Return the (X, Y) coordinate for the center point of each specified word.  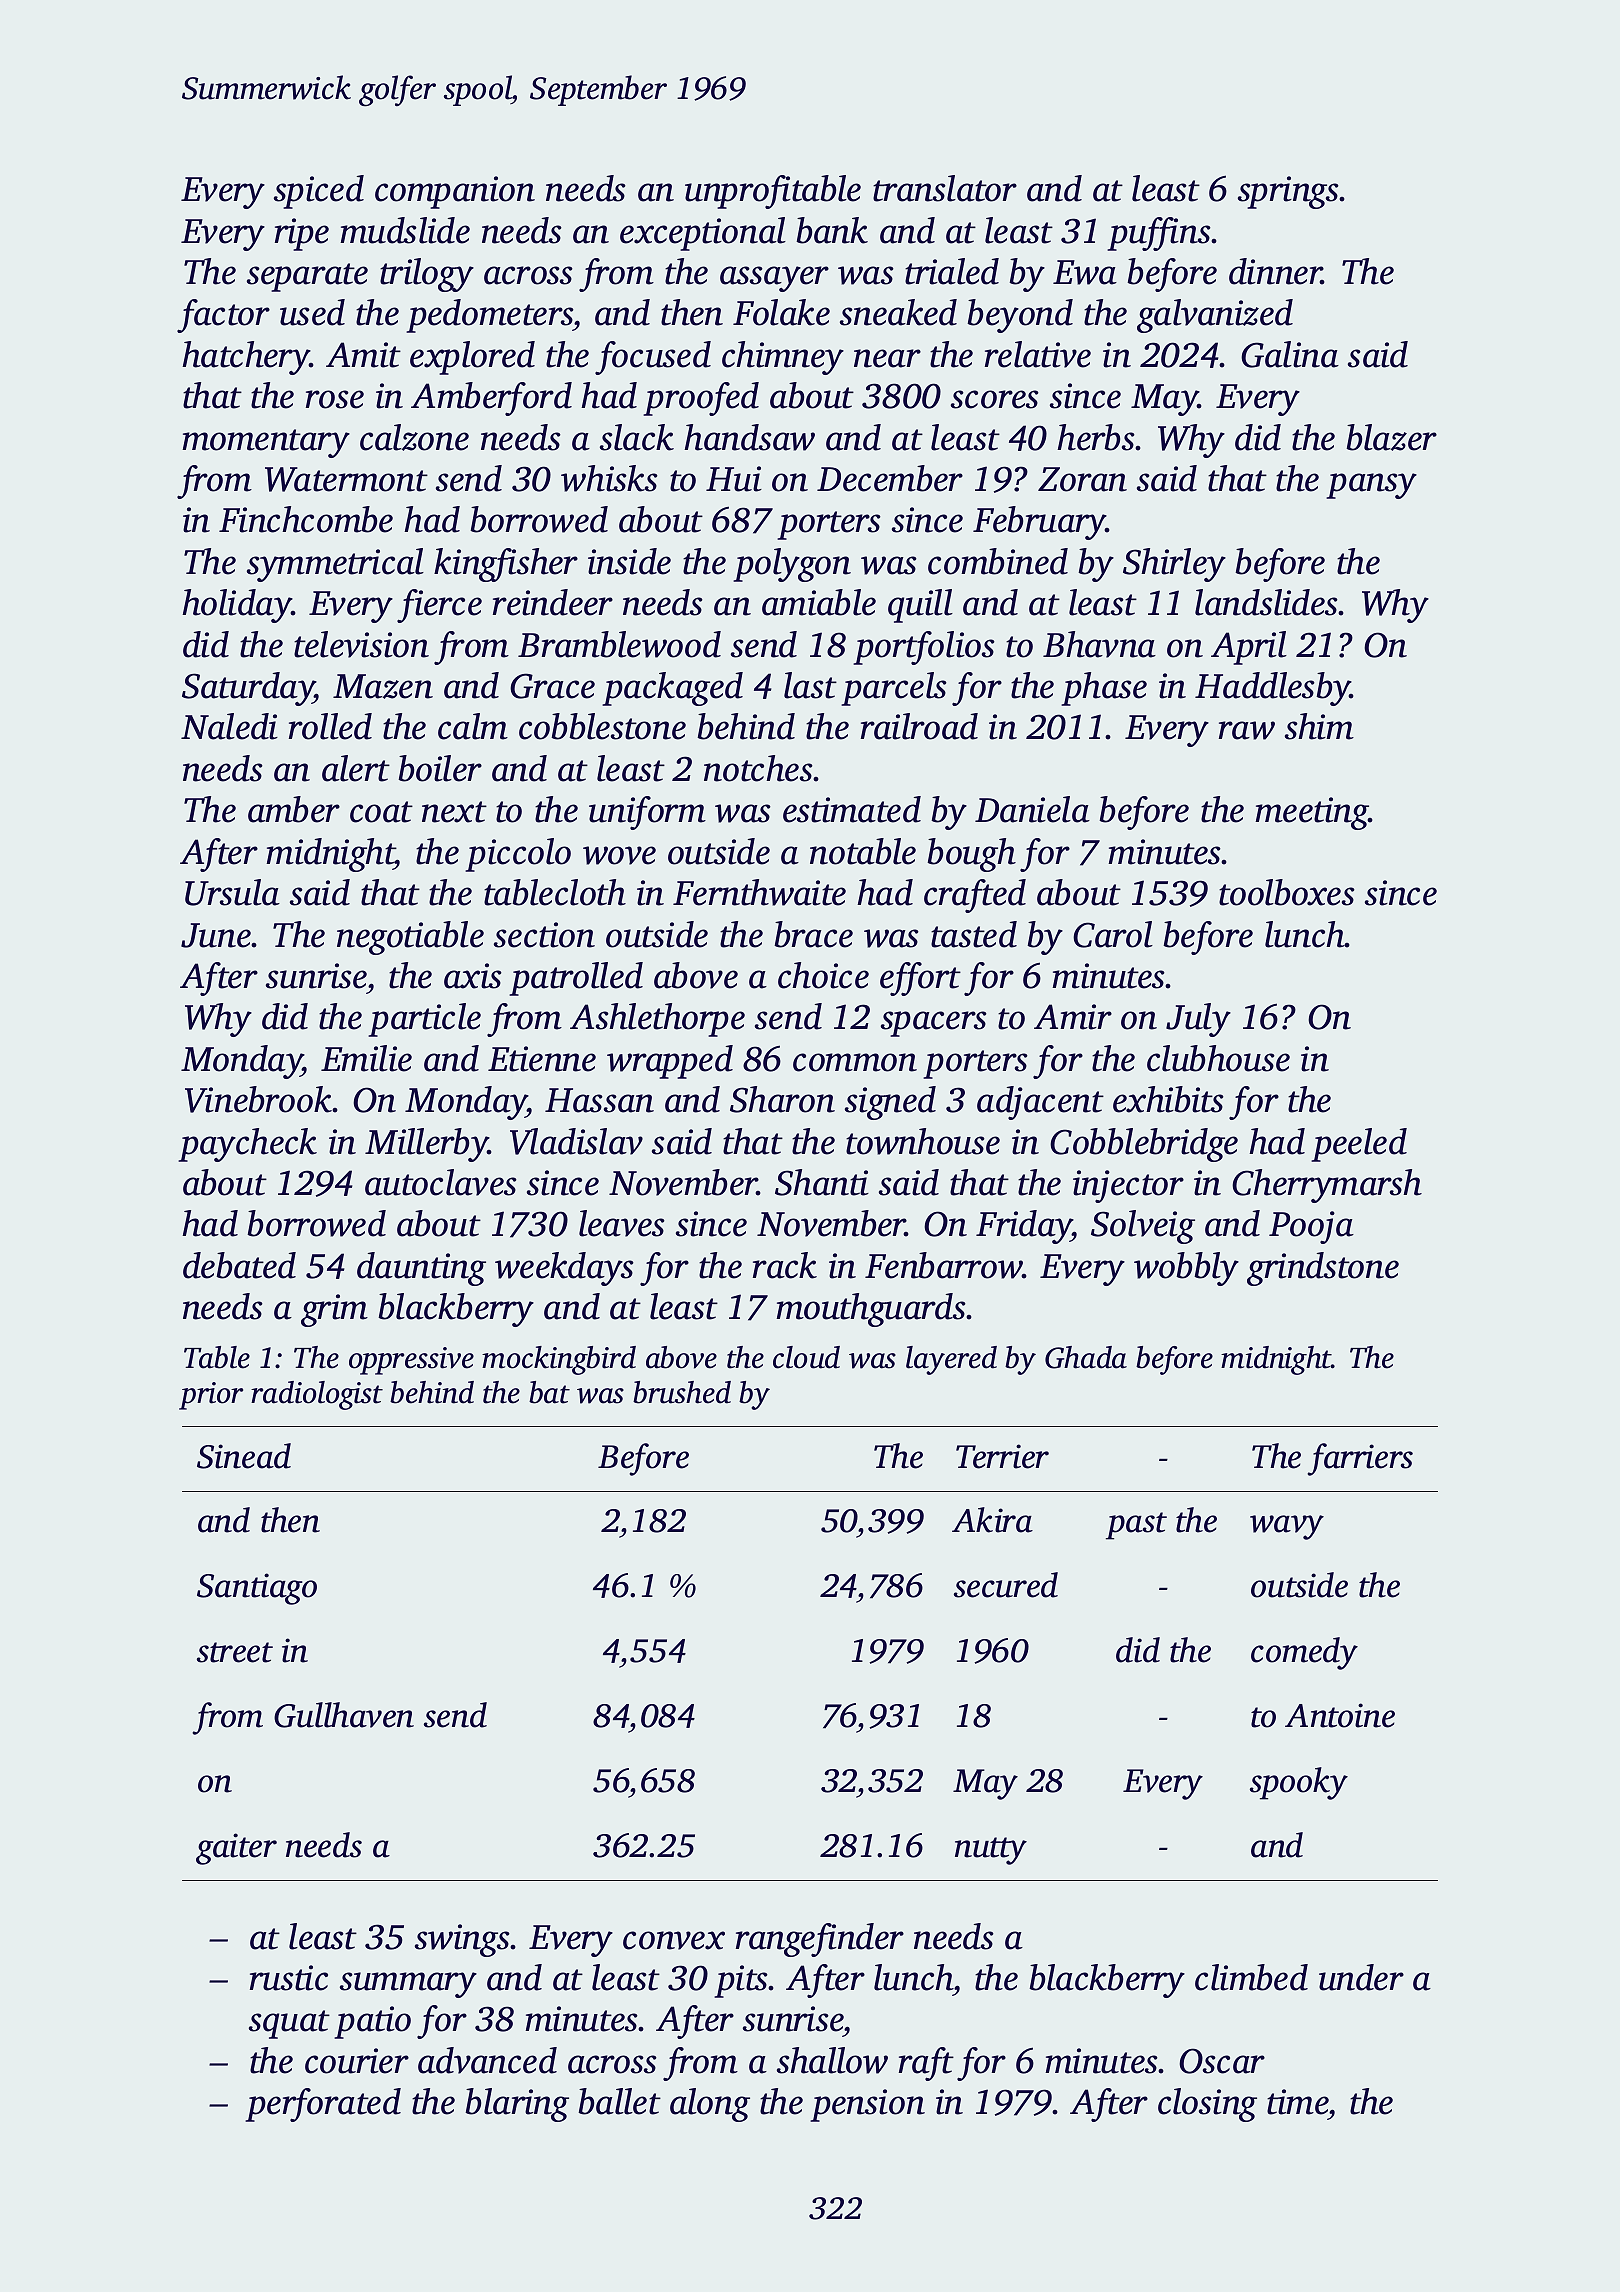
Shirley (1174, 565)
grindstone (1323, 1269)
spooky (1299, 1783)
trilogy (427, 275)
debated (239, 1265)
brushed (682, 1392)
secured (1006, 1585)
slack (637, 437)
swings (462, 1940)
